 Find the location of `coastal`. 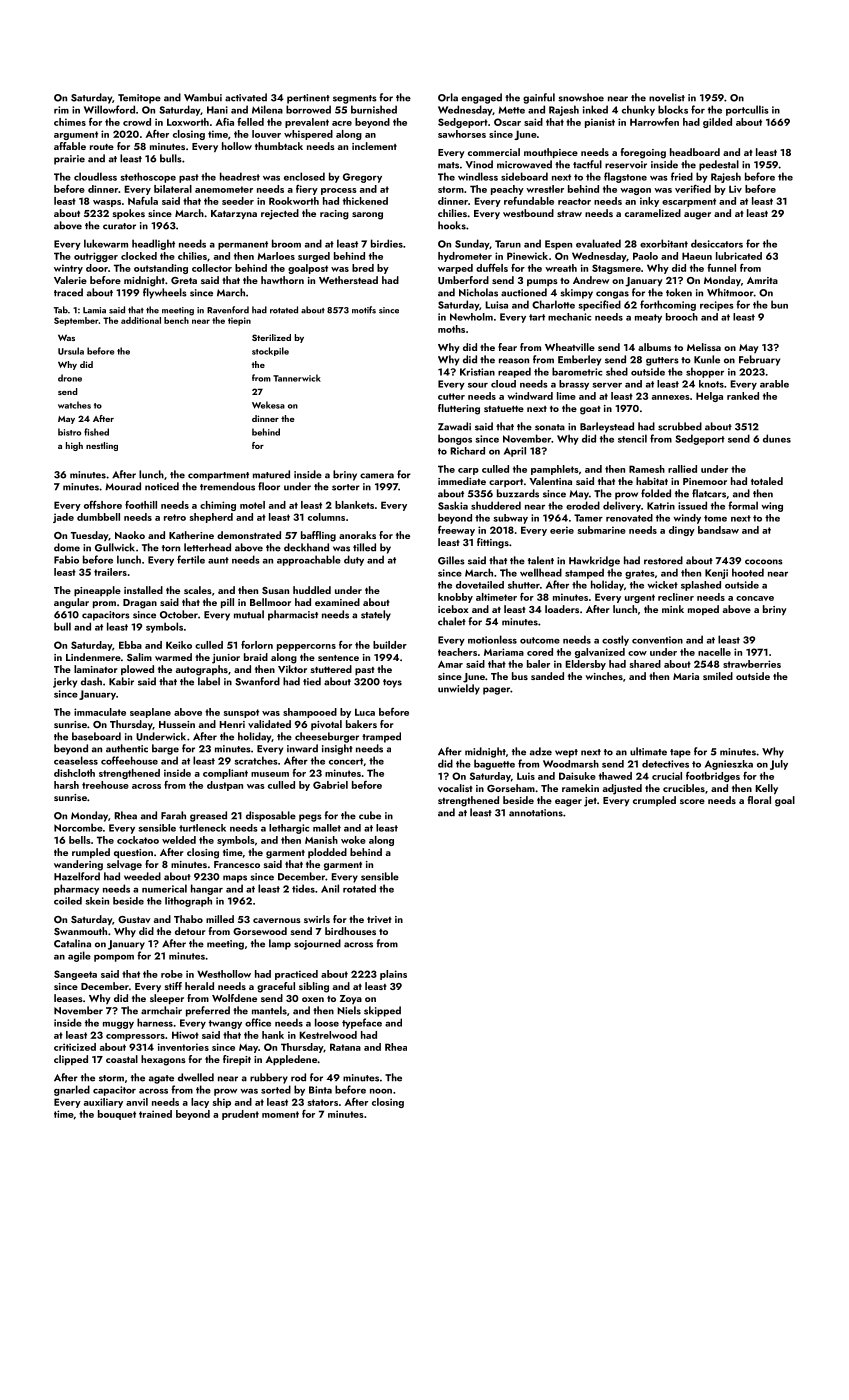

coastal is located at coordinates (122, 1059).
